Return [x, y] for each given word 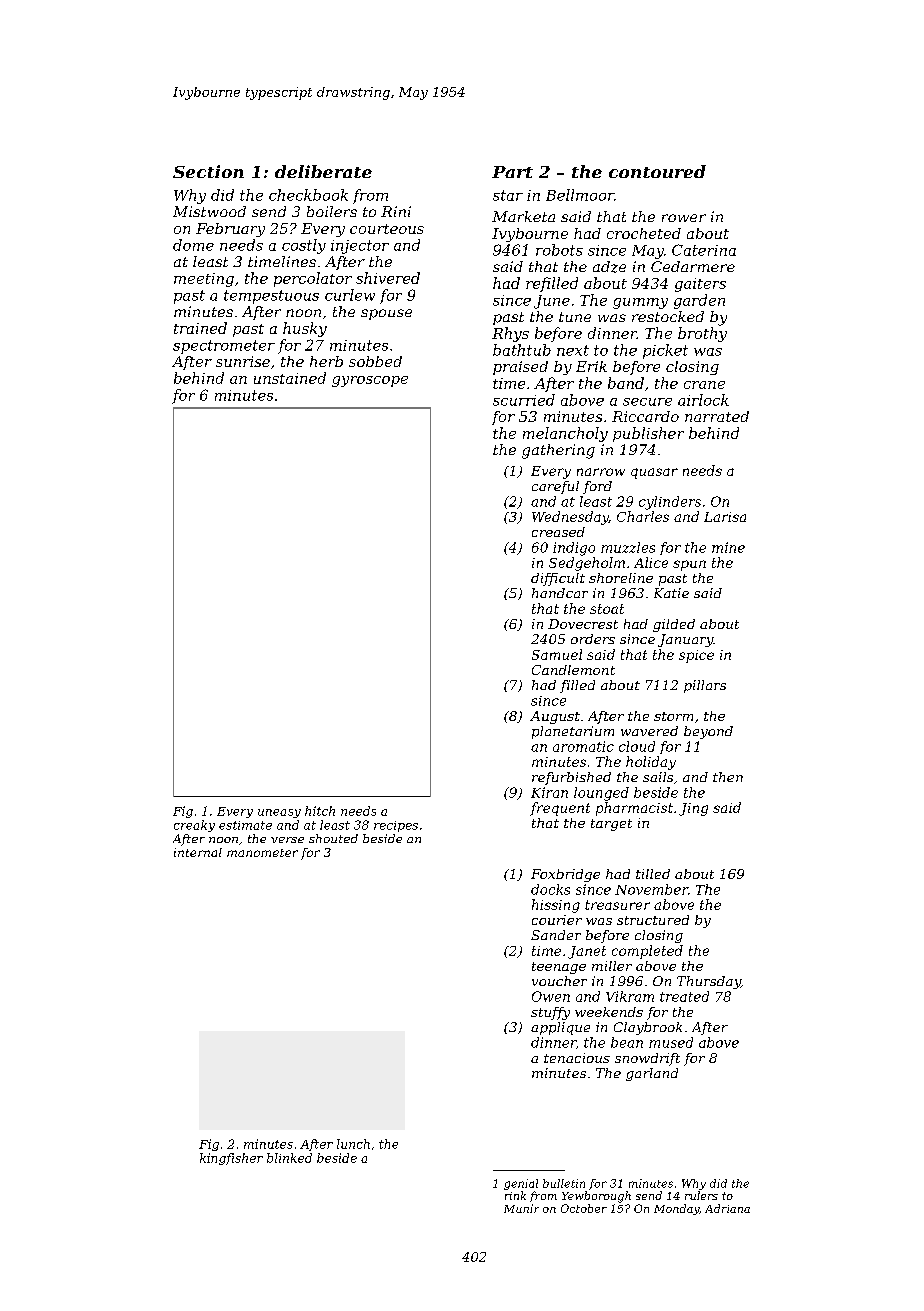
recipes [396, 826]
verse [287, 840]
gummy [640, 303]
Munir [521, 1208]
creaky [194, 826]
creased [558, 532]
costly [304, 246]
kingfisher [231, 1159]
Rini [396, 211]
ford [597, 487]
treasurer [617, 905]
